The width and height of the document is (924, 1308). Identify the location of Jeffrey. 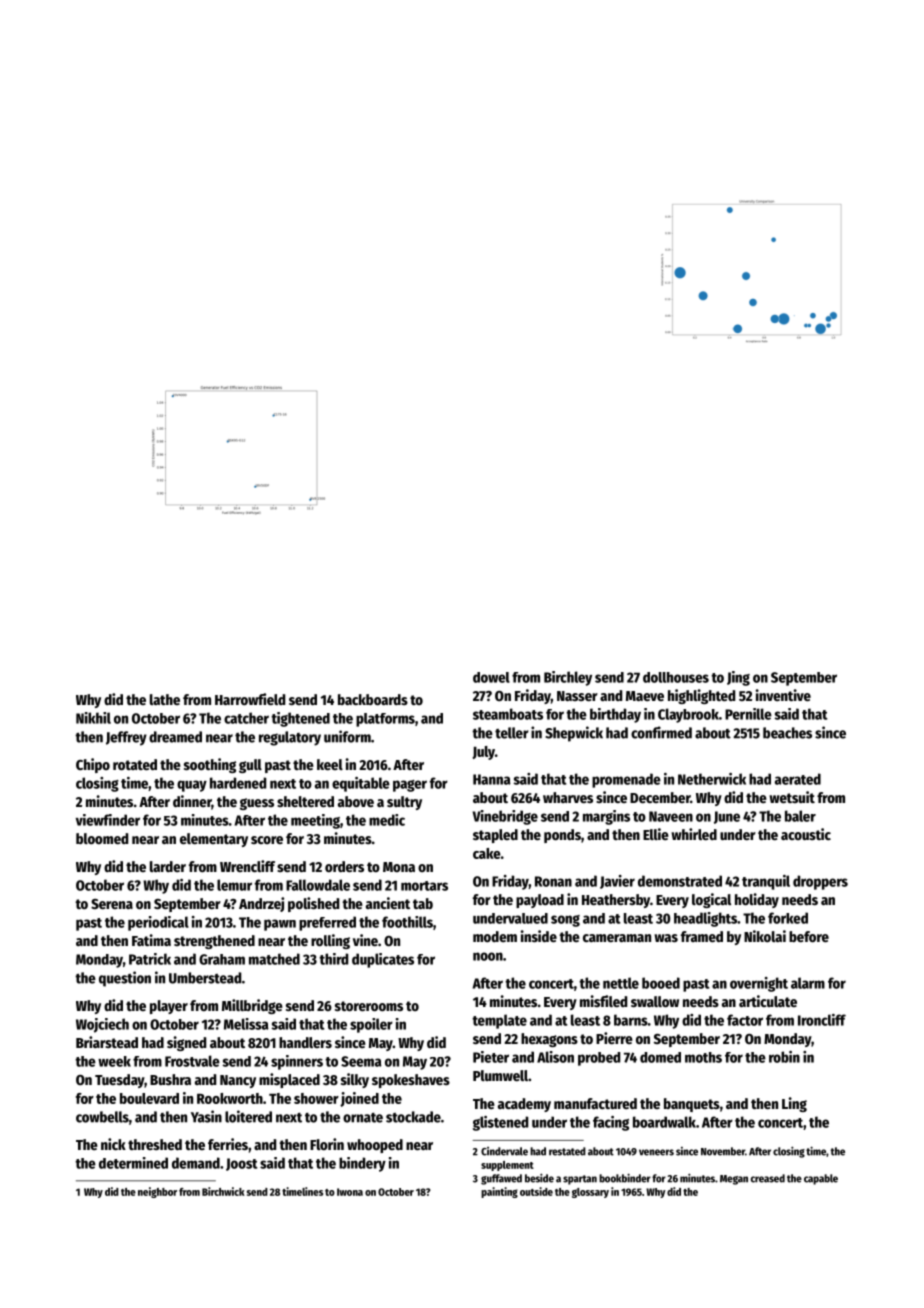
(126, 738).
